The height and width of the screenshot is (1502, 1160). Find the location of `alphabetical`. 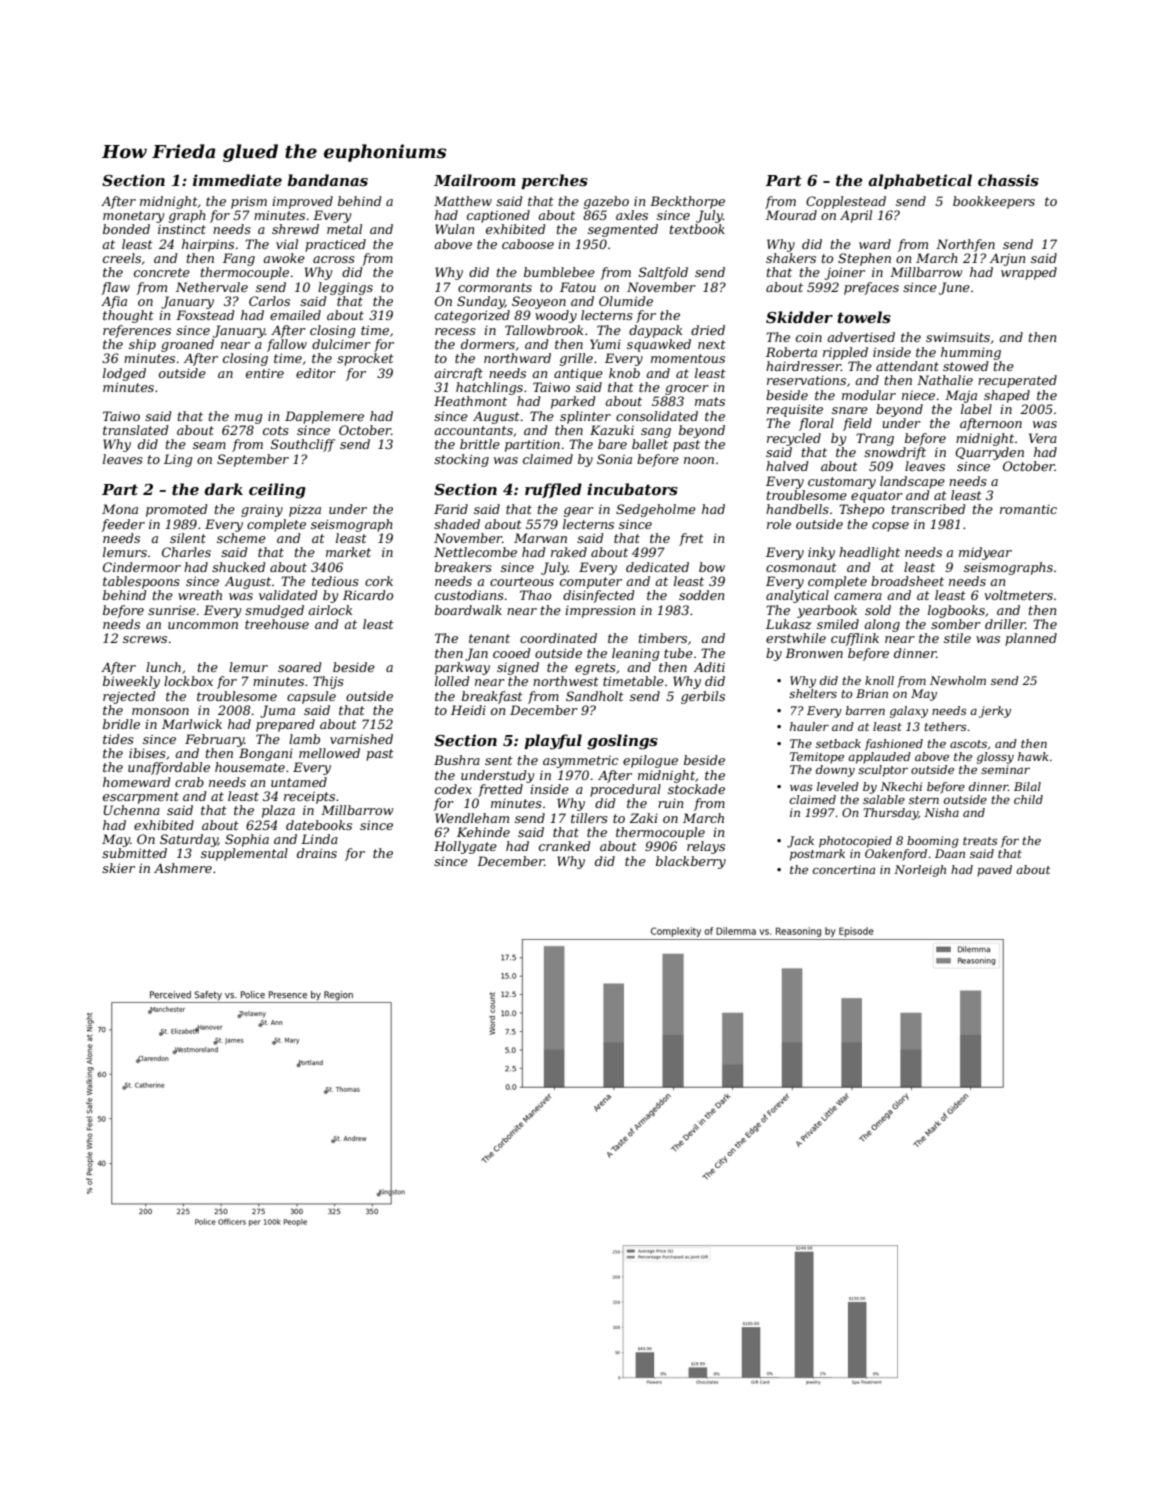

alphabetical is located at coordinates (920, 181).
